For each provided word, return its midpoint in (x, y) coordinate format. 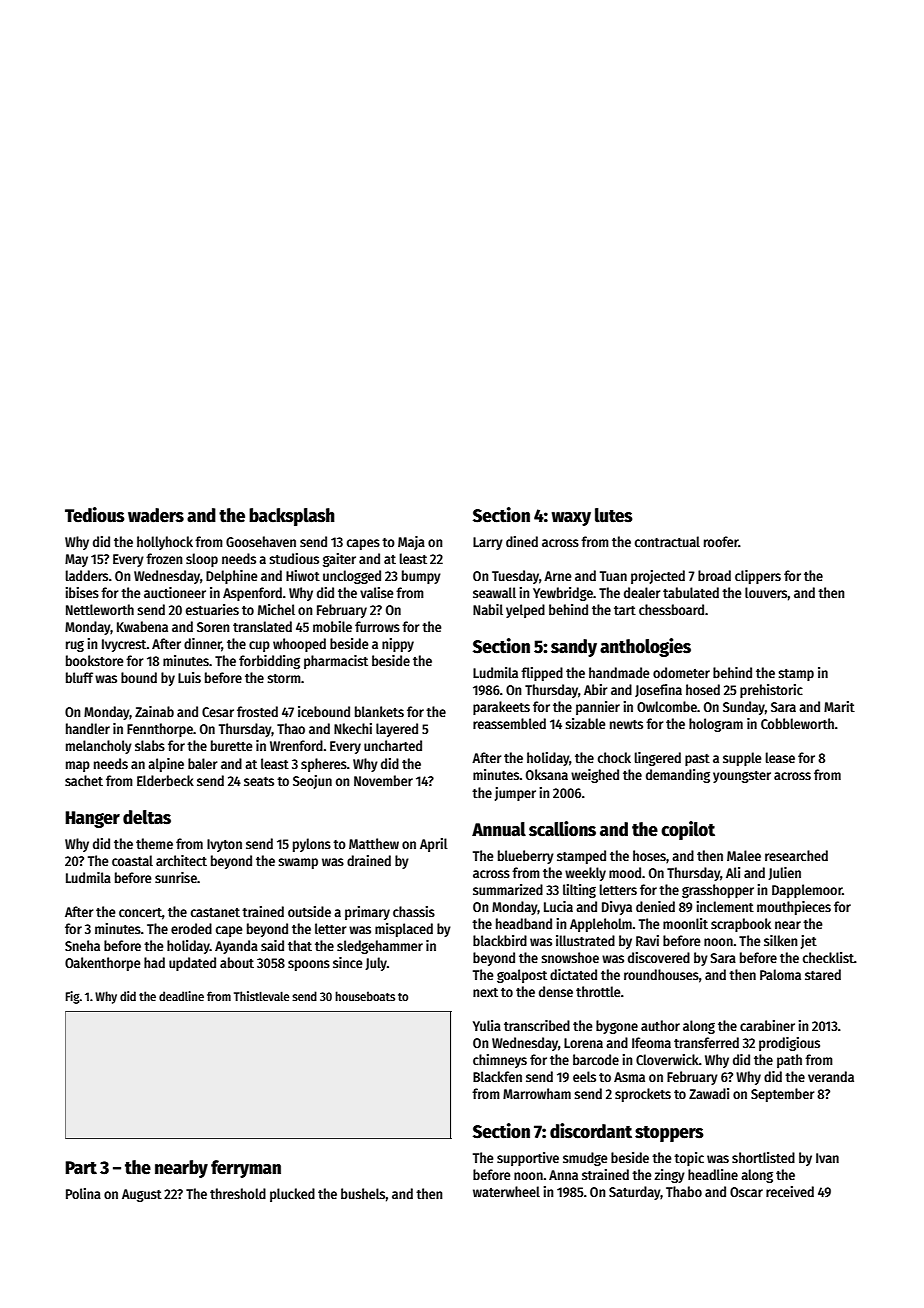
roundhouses (661, 974)
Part (81, 1168)
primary (367, 913)
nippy (398, 645)
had (154, 962)
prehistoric (771, 691)
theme (154, 843)
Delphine (232, 577)
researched (796, 855)
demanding (678, 776)
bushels (363, 1193)
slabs (150, 745)
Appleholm (601, 925)
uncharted (393, 745)
